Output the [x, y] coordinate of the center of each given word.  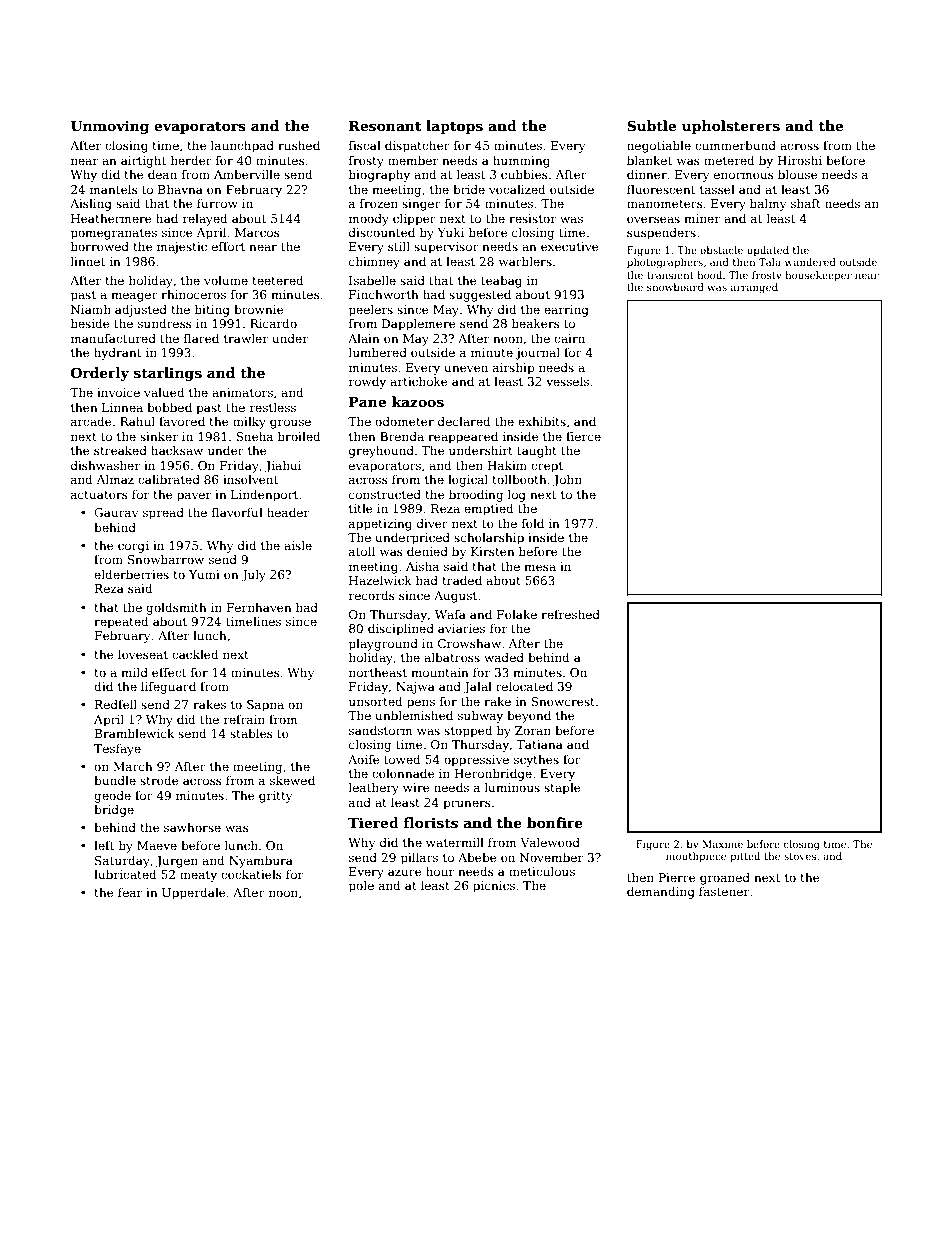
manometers [665, 204]
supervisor [446, 248]
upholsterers [731, 127]
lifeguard [168, 688]
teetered [277, 280]
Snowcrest [563, 701]
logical [468, 480]
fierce [583, 436]
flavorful [237, 512]
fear [130, 892]
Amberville [247, 174]
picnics [494, 887]
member [413, 160]
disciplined [401, 629]
